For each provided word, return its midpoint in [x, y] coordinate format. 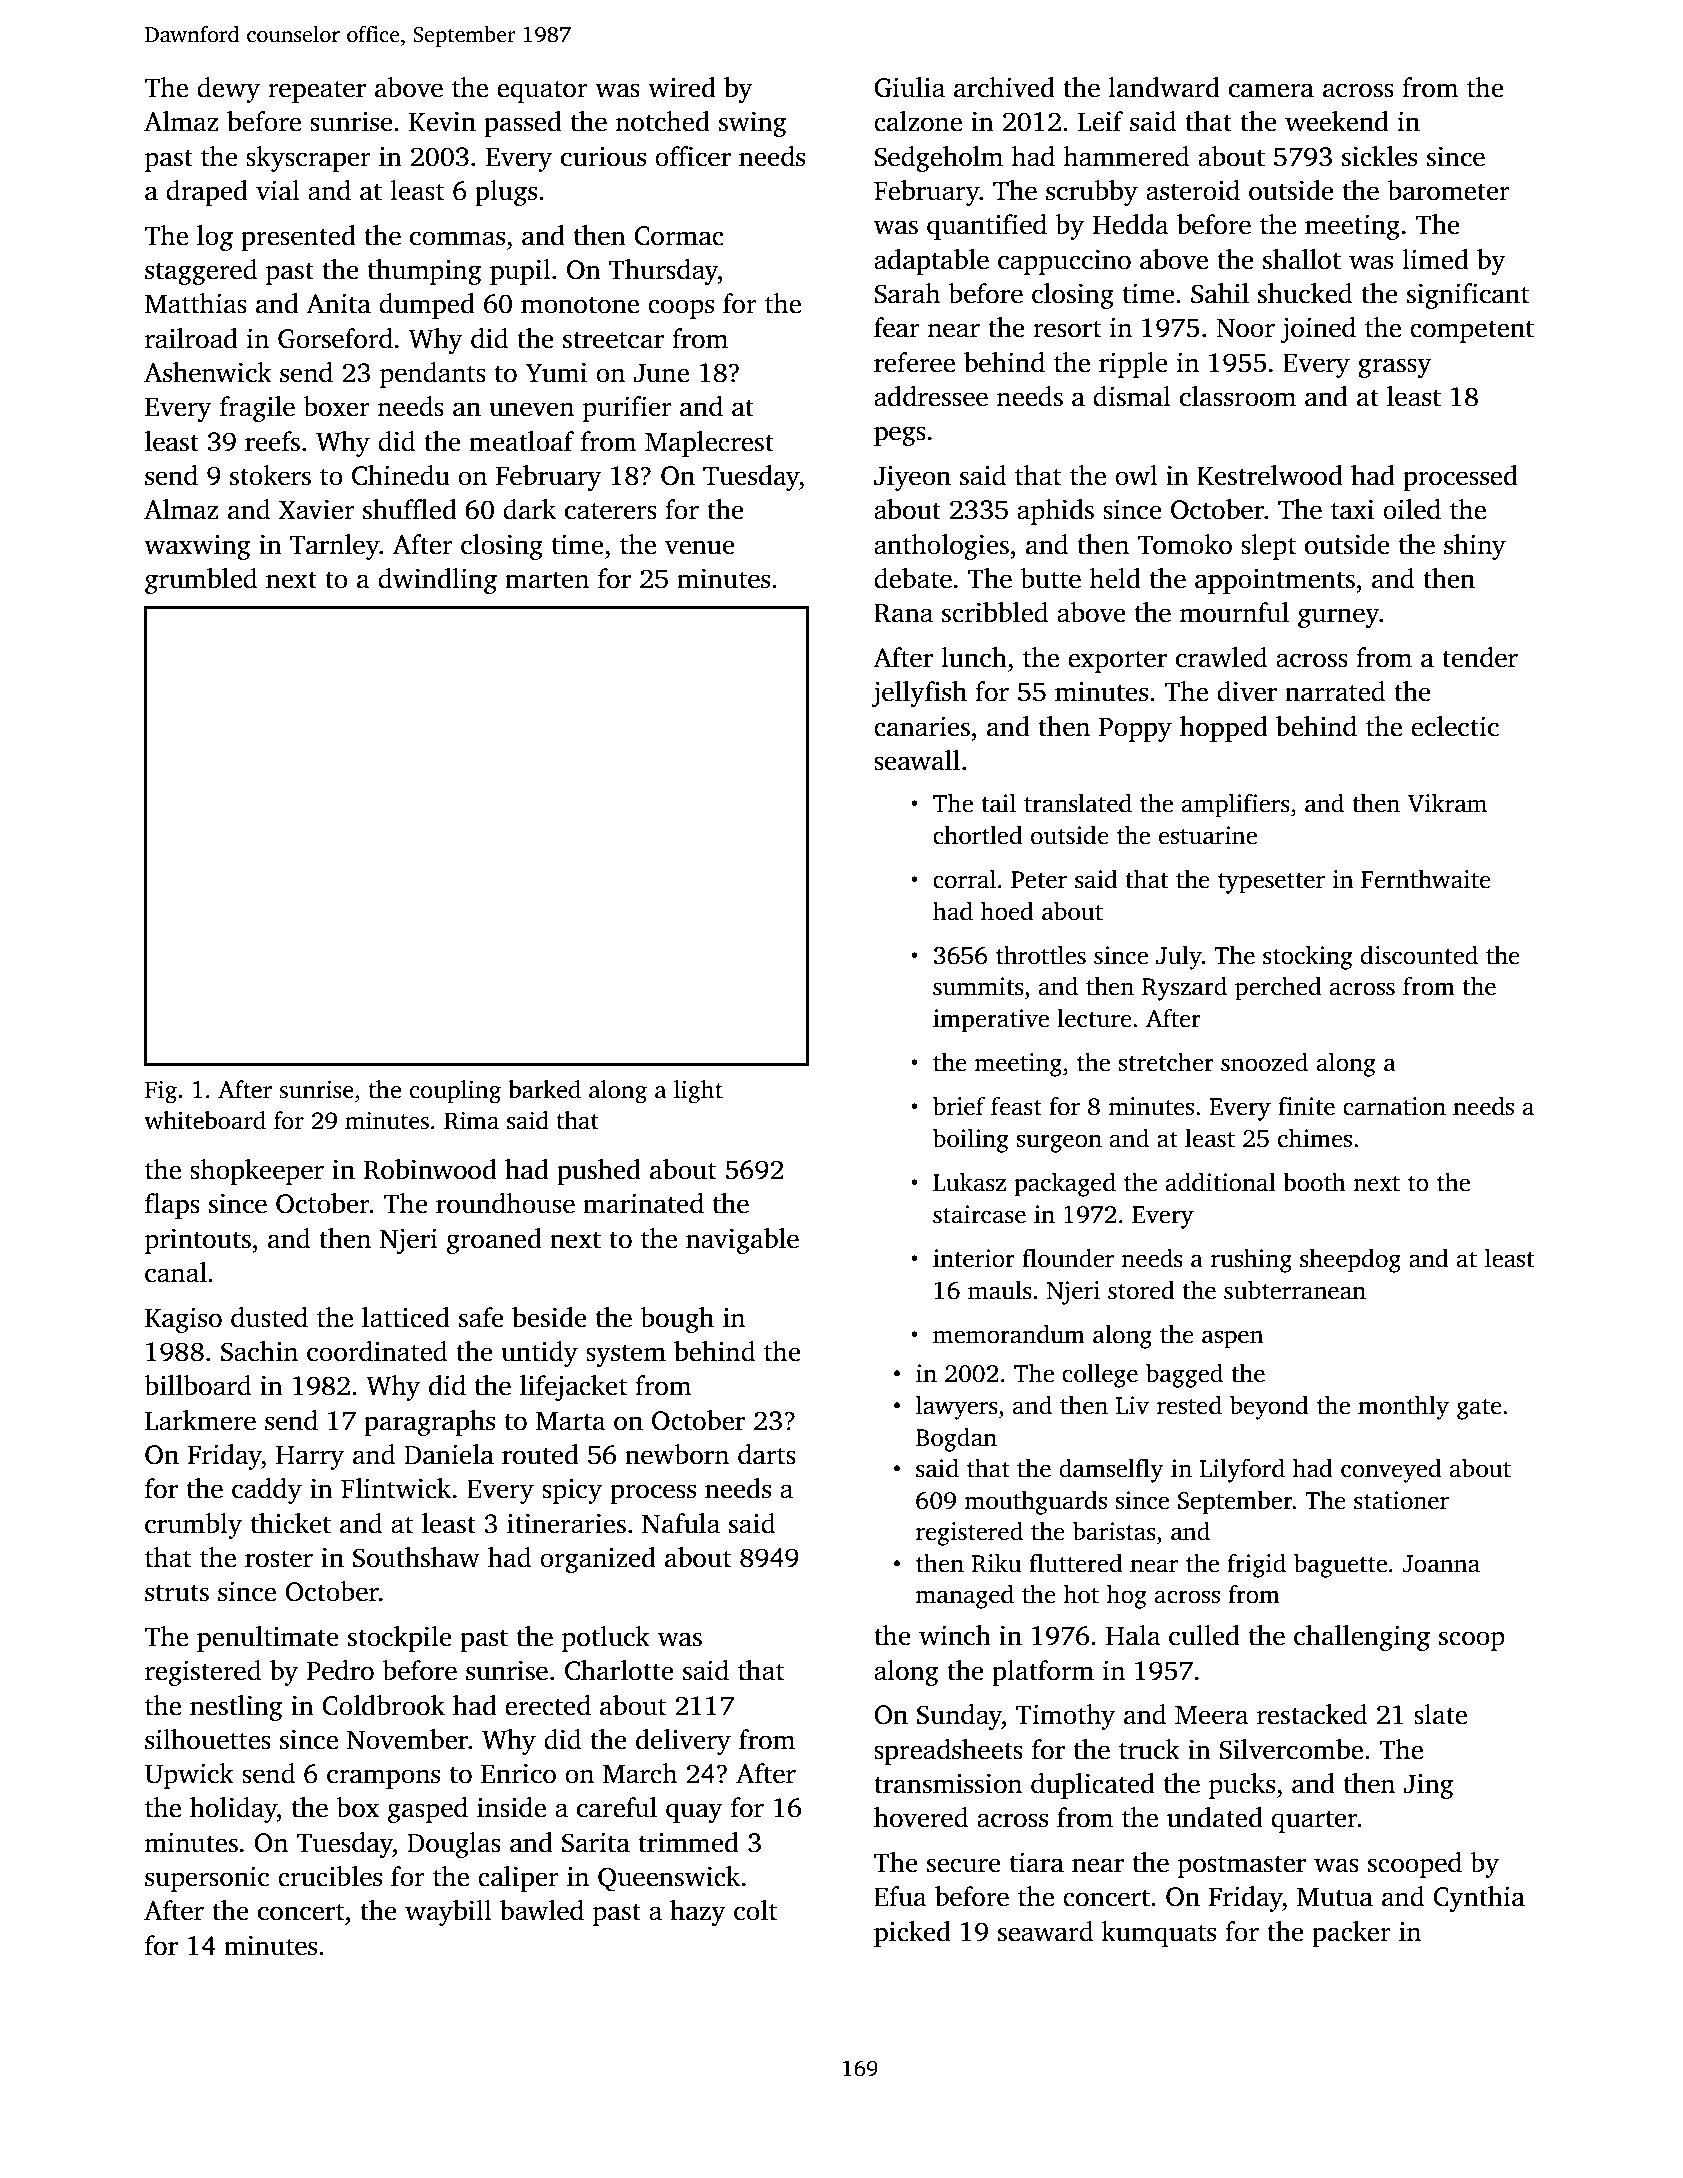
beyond [1269, 1407]
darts [767, 1454]
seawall [917, 760]
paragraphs [429, 1423]
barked [544, 1089]
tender [1480, 657]
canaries [922, 727]
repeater [317, 91]
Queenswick [669, 1878]
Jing [1428, 1786]
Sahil [1220, 293]
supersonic [207, 1879]
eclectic [1455, 726]
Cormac [679, 236]
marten [547, 580]
